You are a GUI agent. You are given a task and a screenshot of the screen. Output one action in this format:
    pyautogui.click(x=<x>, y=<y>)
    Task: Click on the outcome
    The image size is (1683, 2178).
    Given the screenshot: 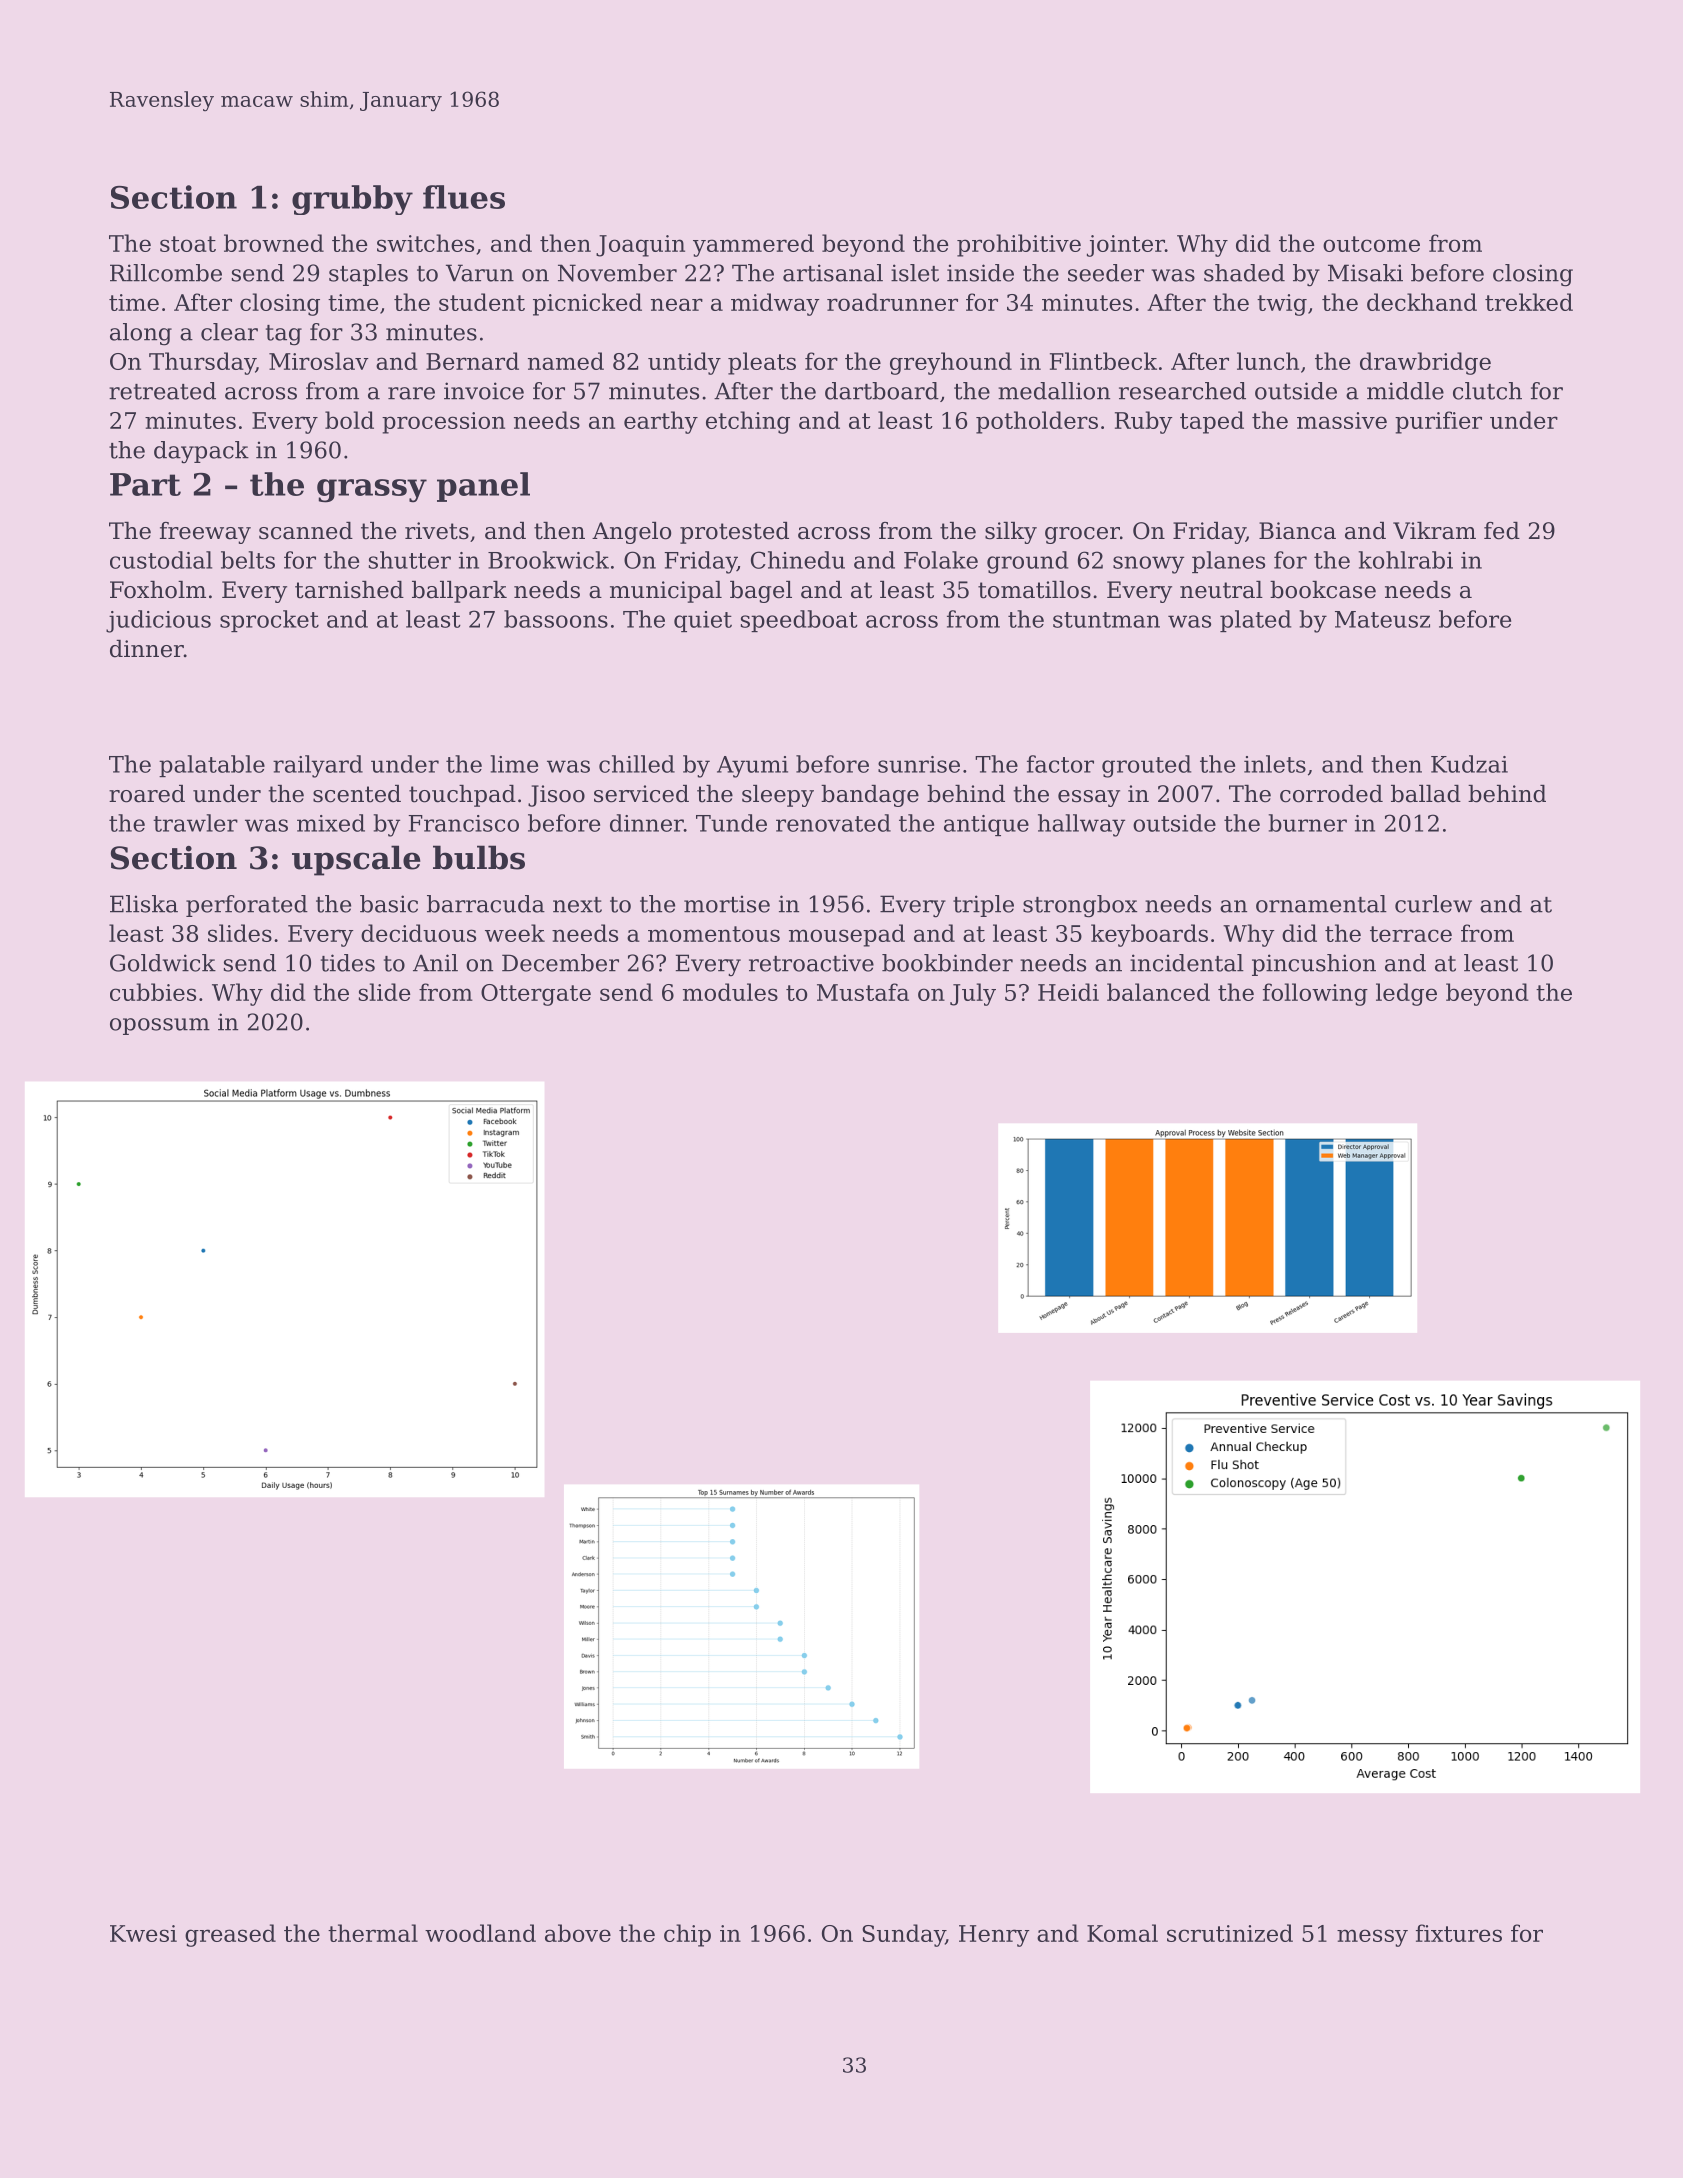 What is the action you would take?
    pyautogui.click(x=1371, y=244)
